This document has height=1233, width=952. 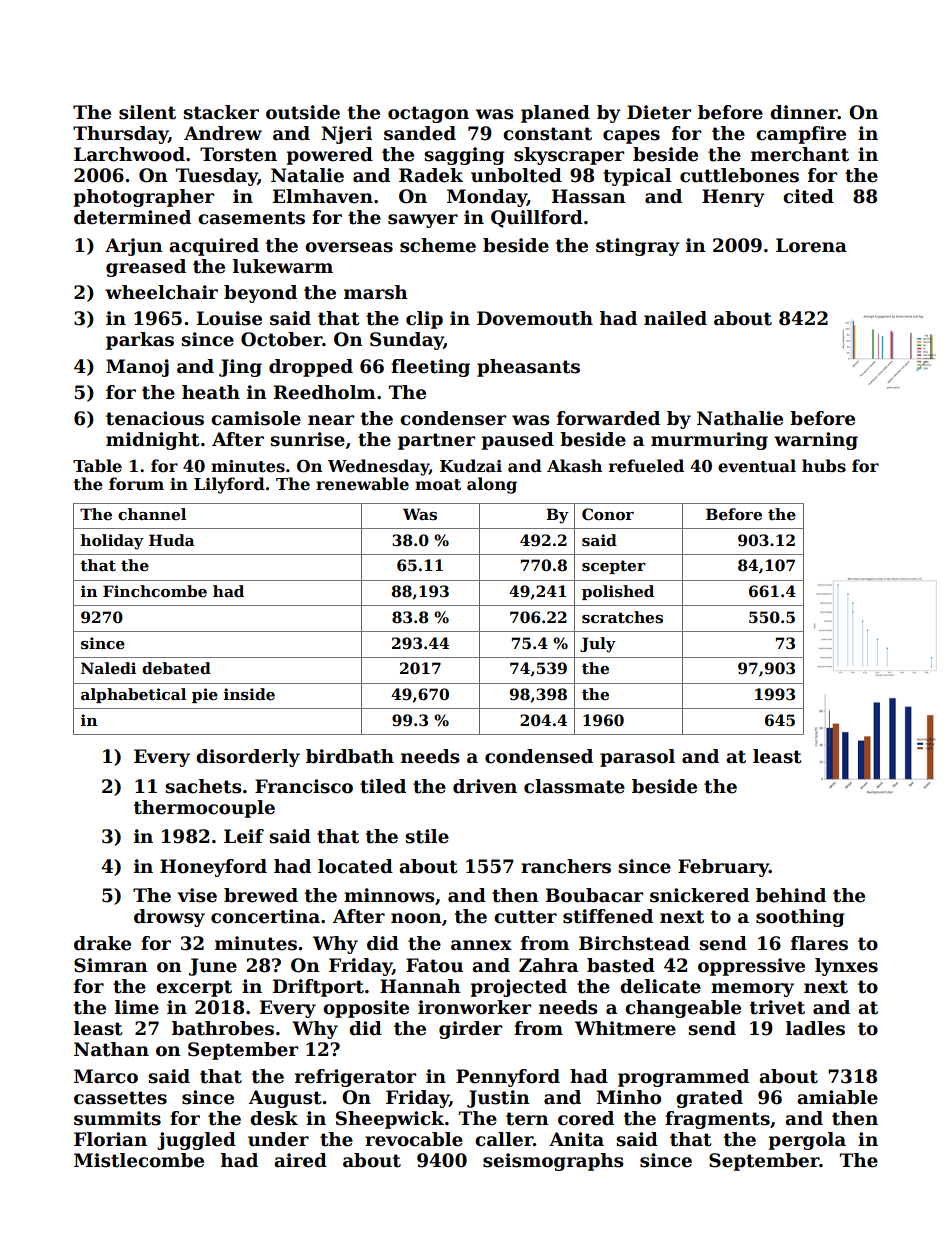 What do you see at coordinates (638, 247) in the document?
I see `stingray` at bounding box center [638, 247].
